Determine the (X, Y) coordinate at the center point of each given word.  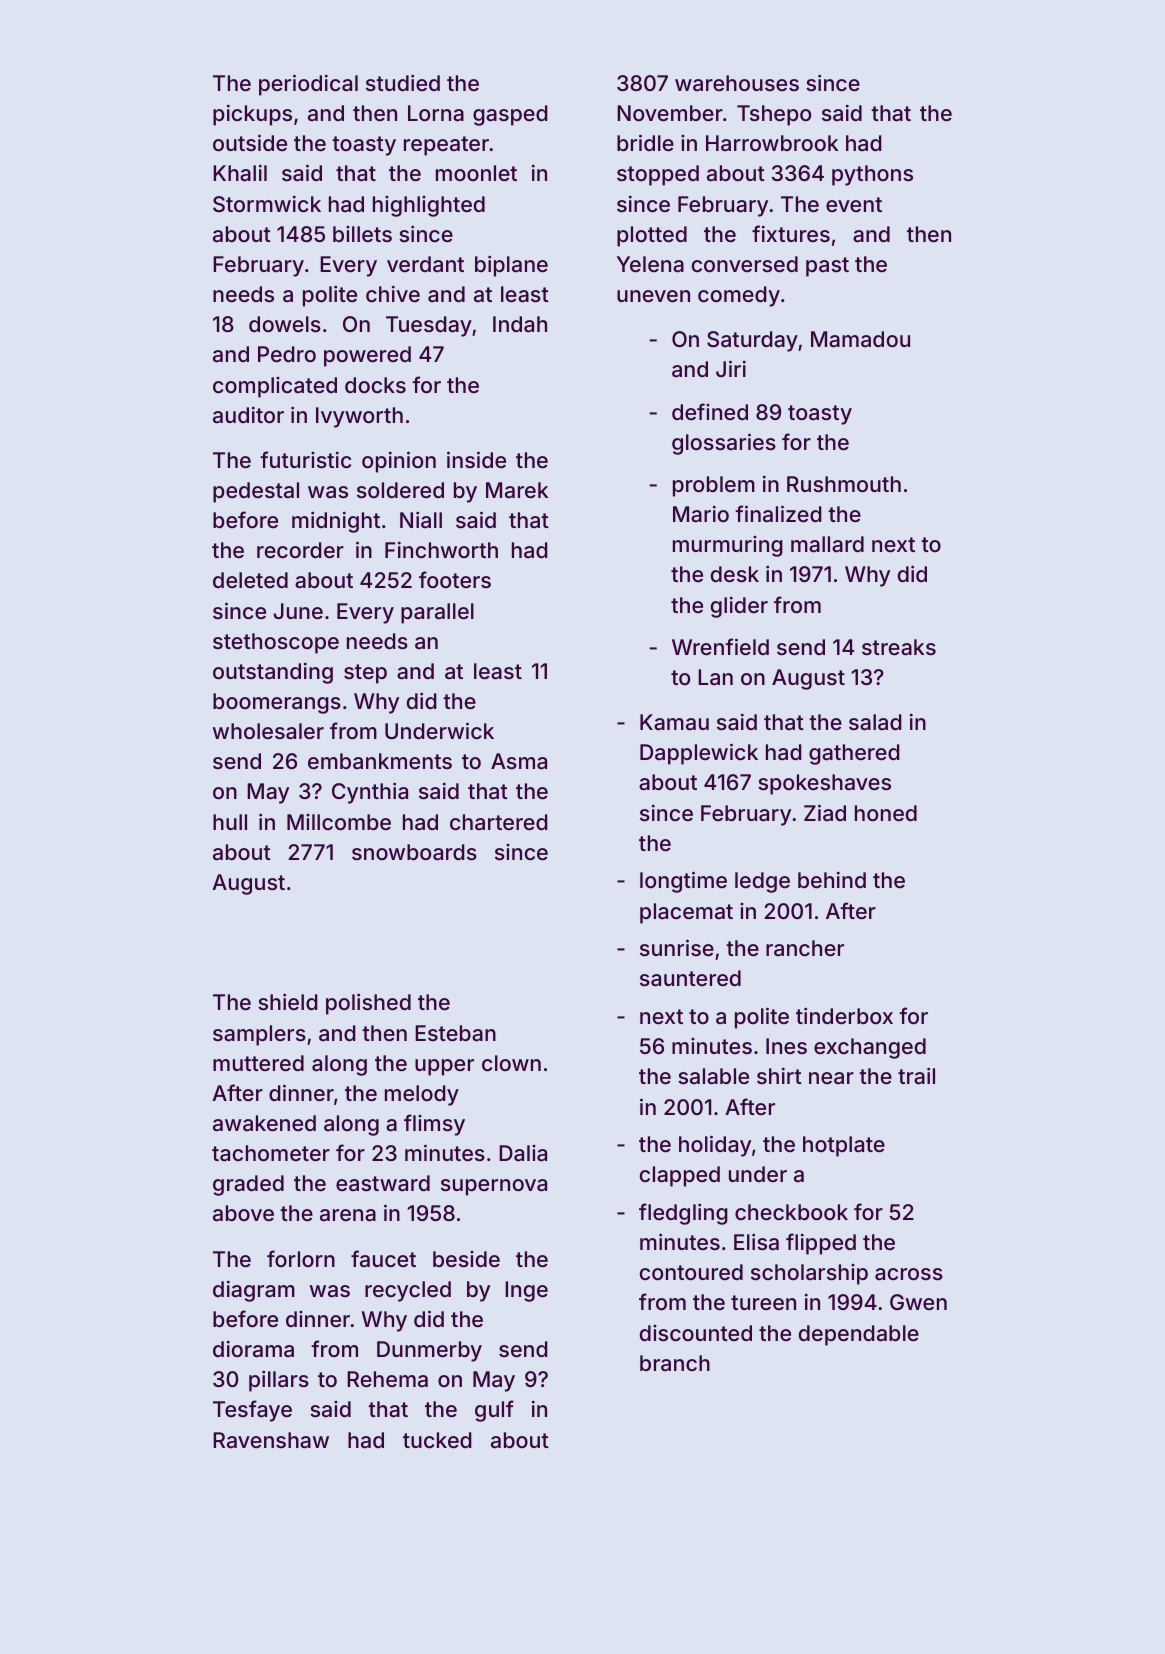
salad (875, 722)
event (854, 204)
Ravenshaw (271, 1440)
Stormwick (267, 204)
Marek (517, 490)
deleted (250, 580)
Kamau (674, 722)
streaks (899, 647)
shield (288, 1001)
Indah (520, 324)
